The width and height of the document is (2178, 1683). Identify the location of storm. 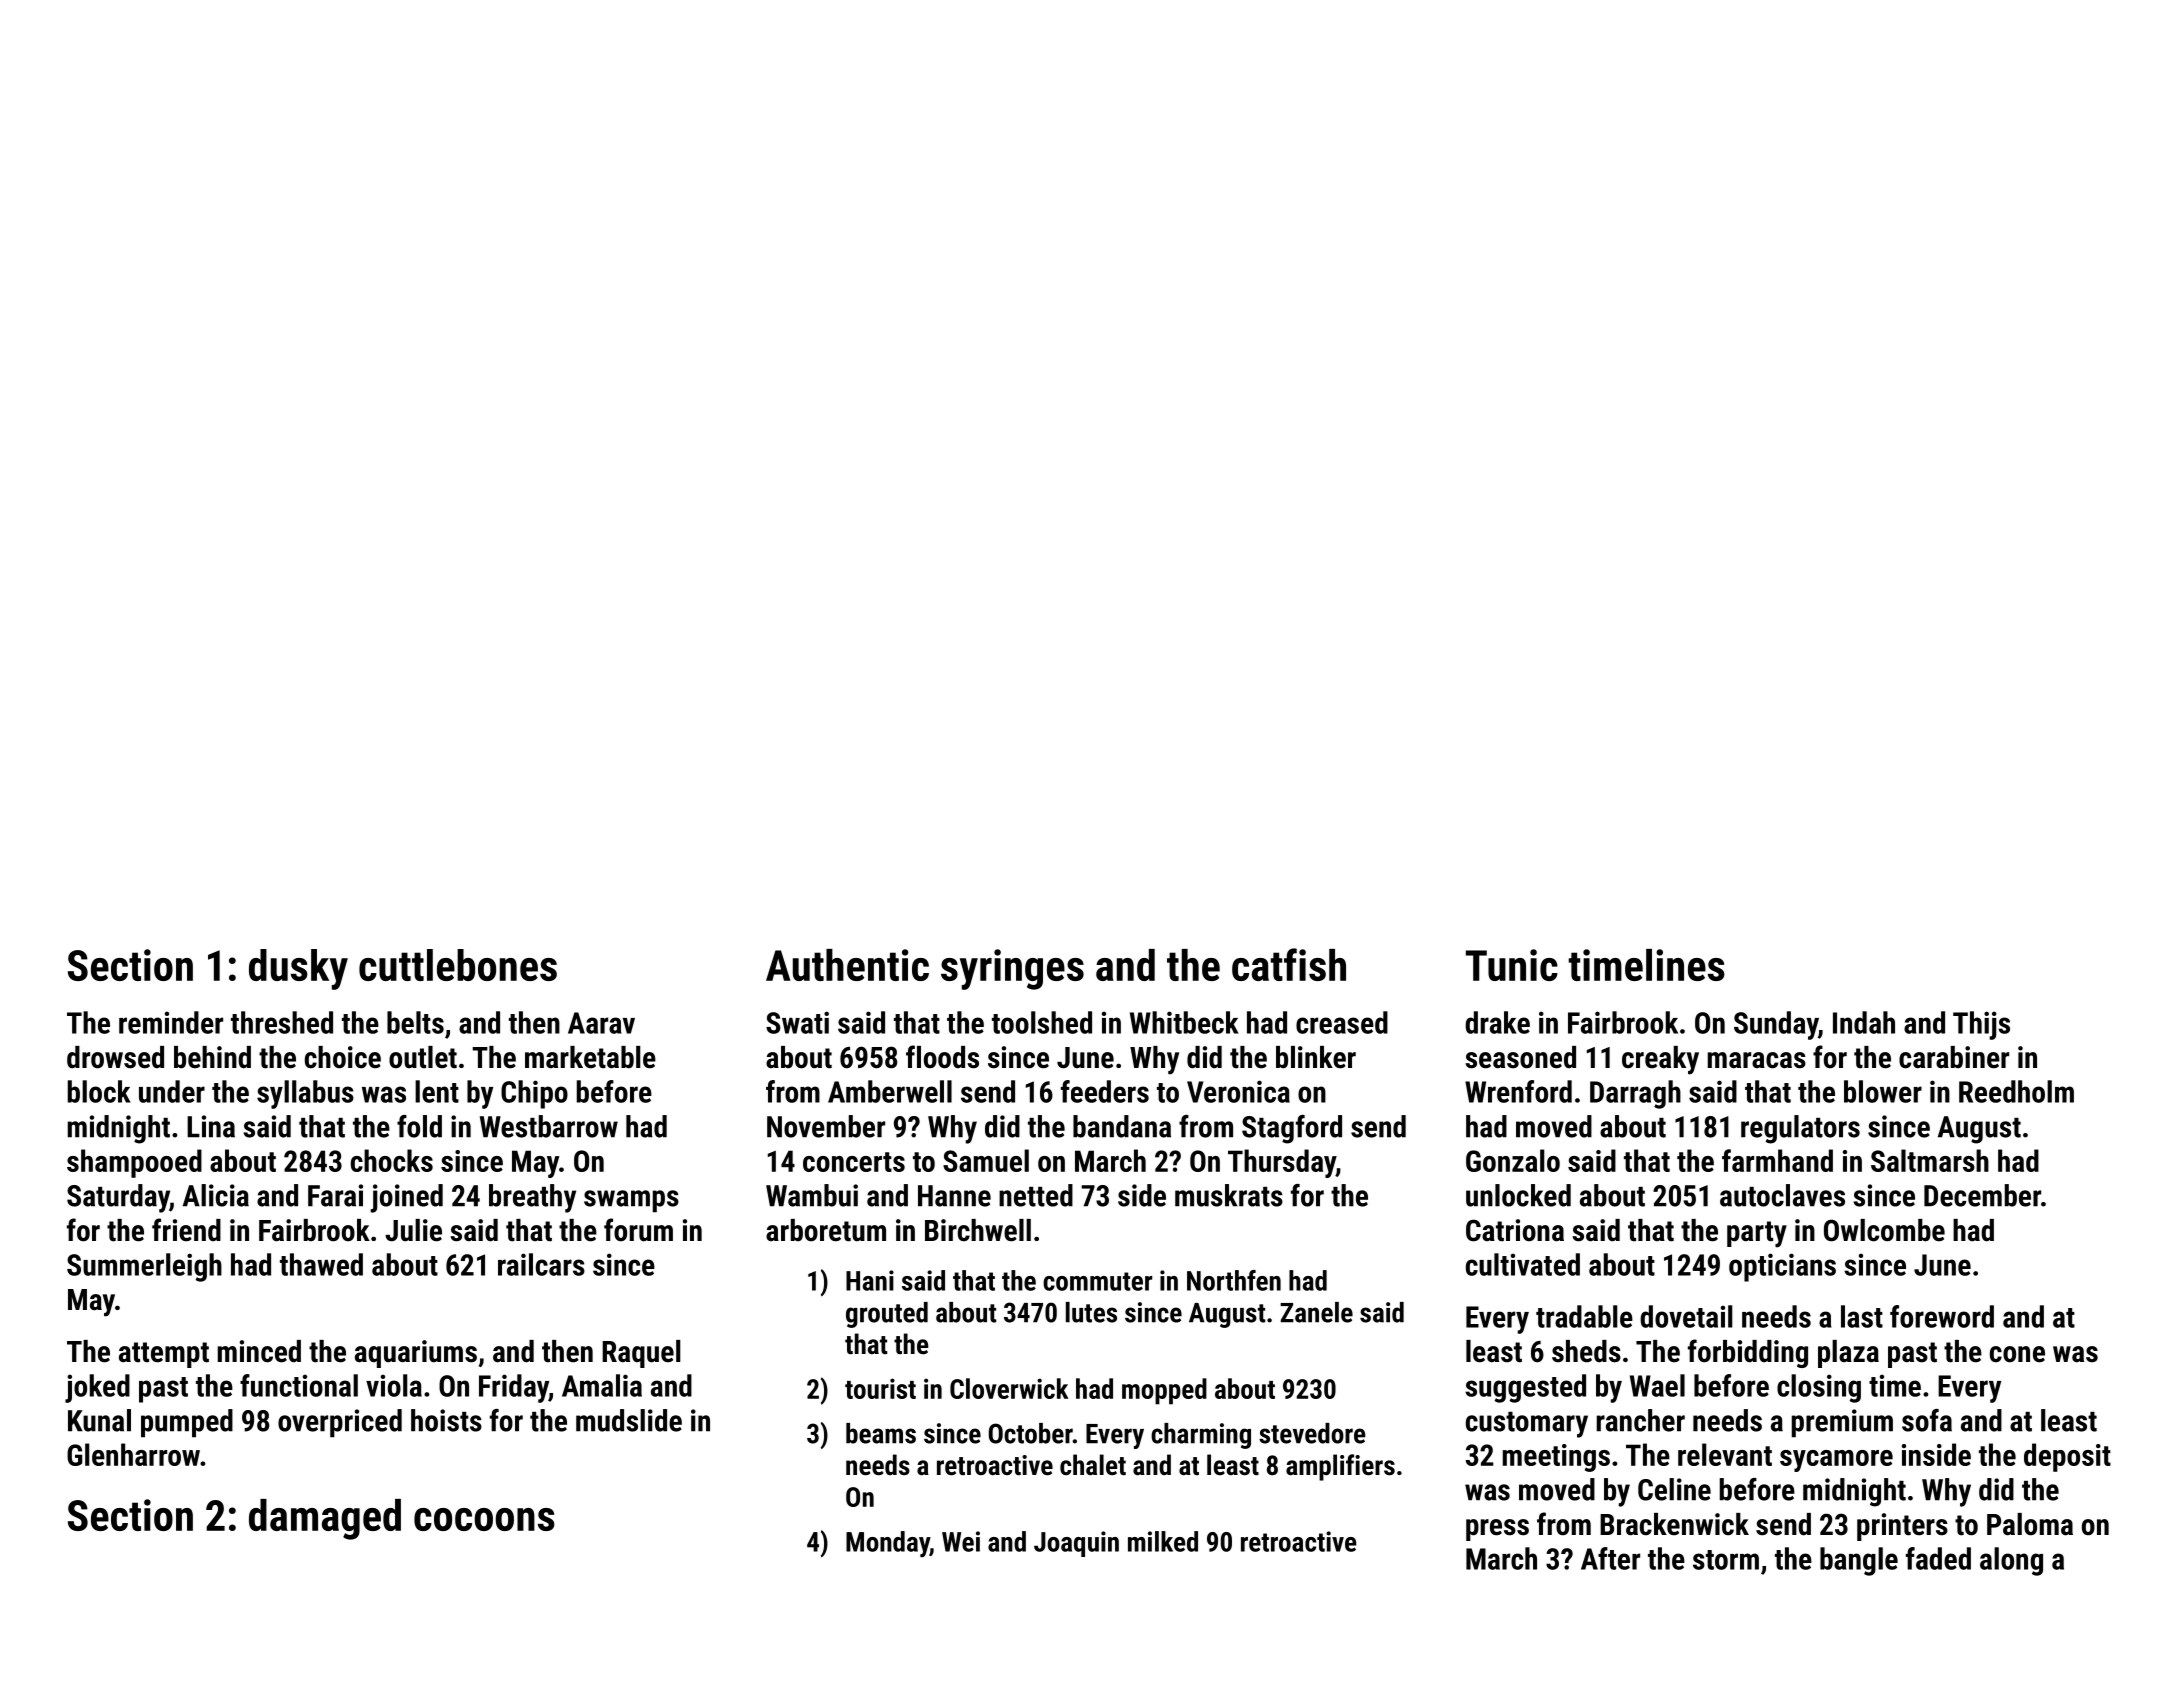
(1726, 1560).
